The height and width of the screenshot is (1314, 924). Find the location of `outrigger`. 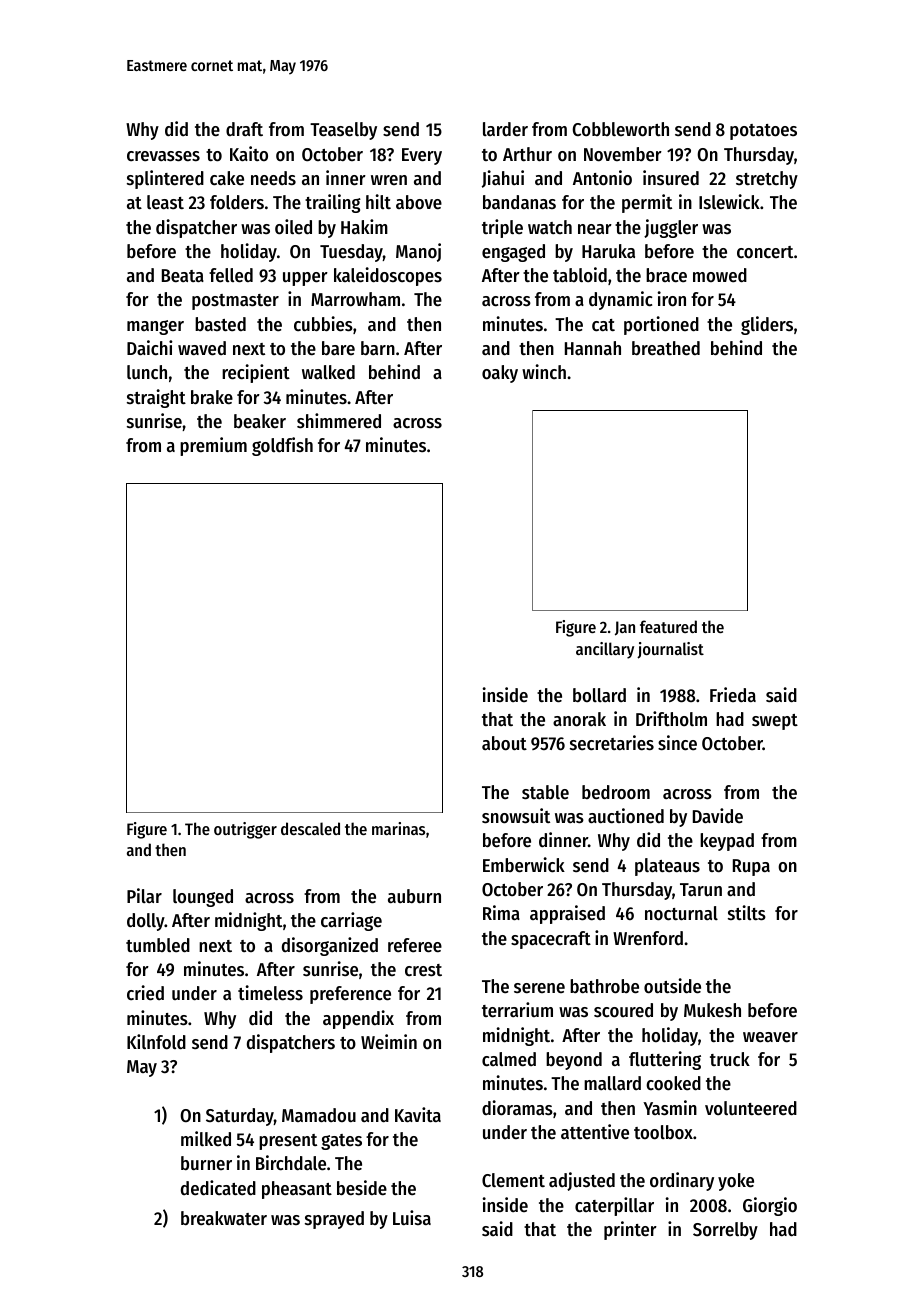

outrigger is located at coordinates (245, 830).
